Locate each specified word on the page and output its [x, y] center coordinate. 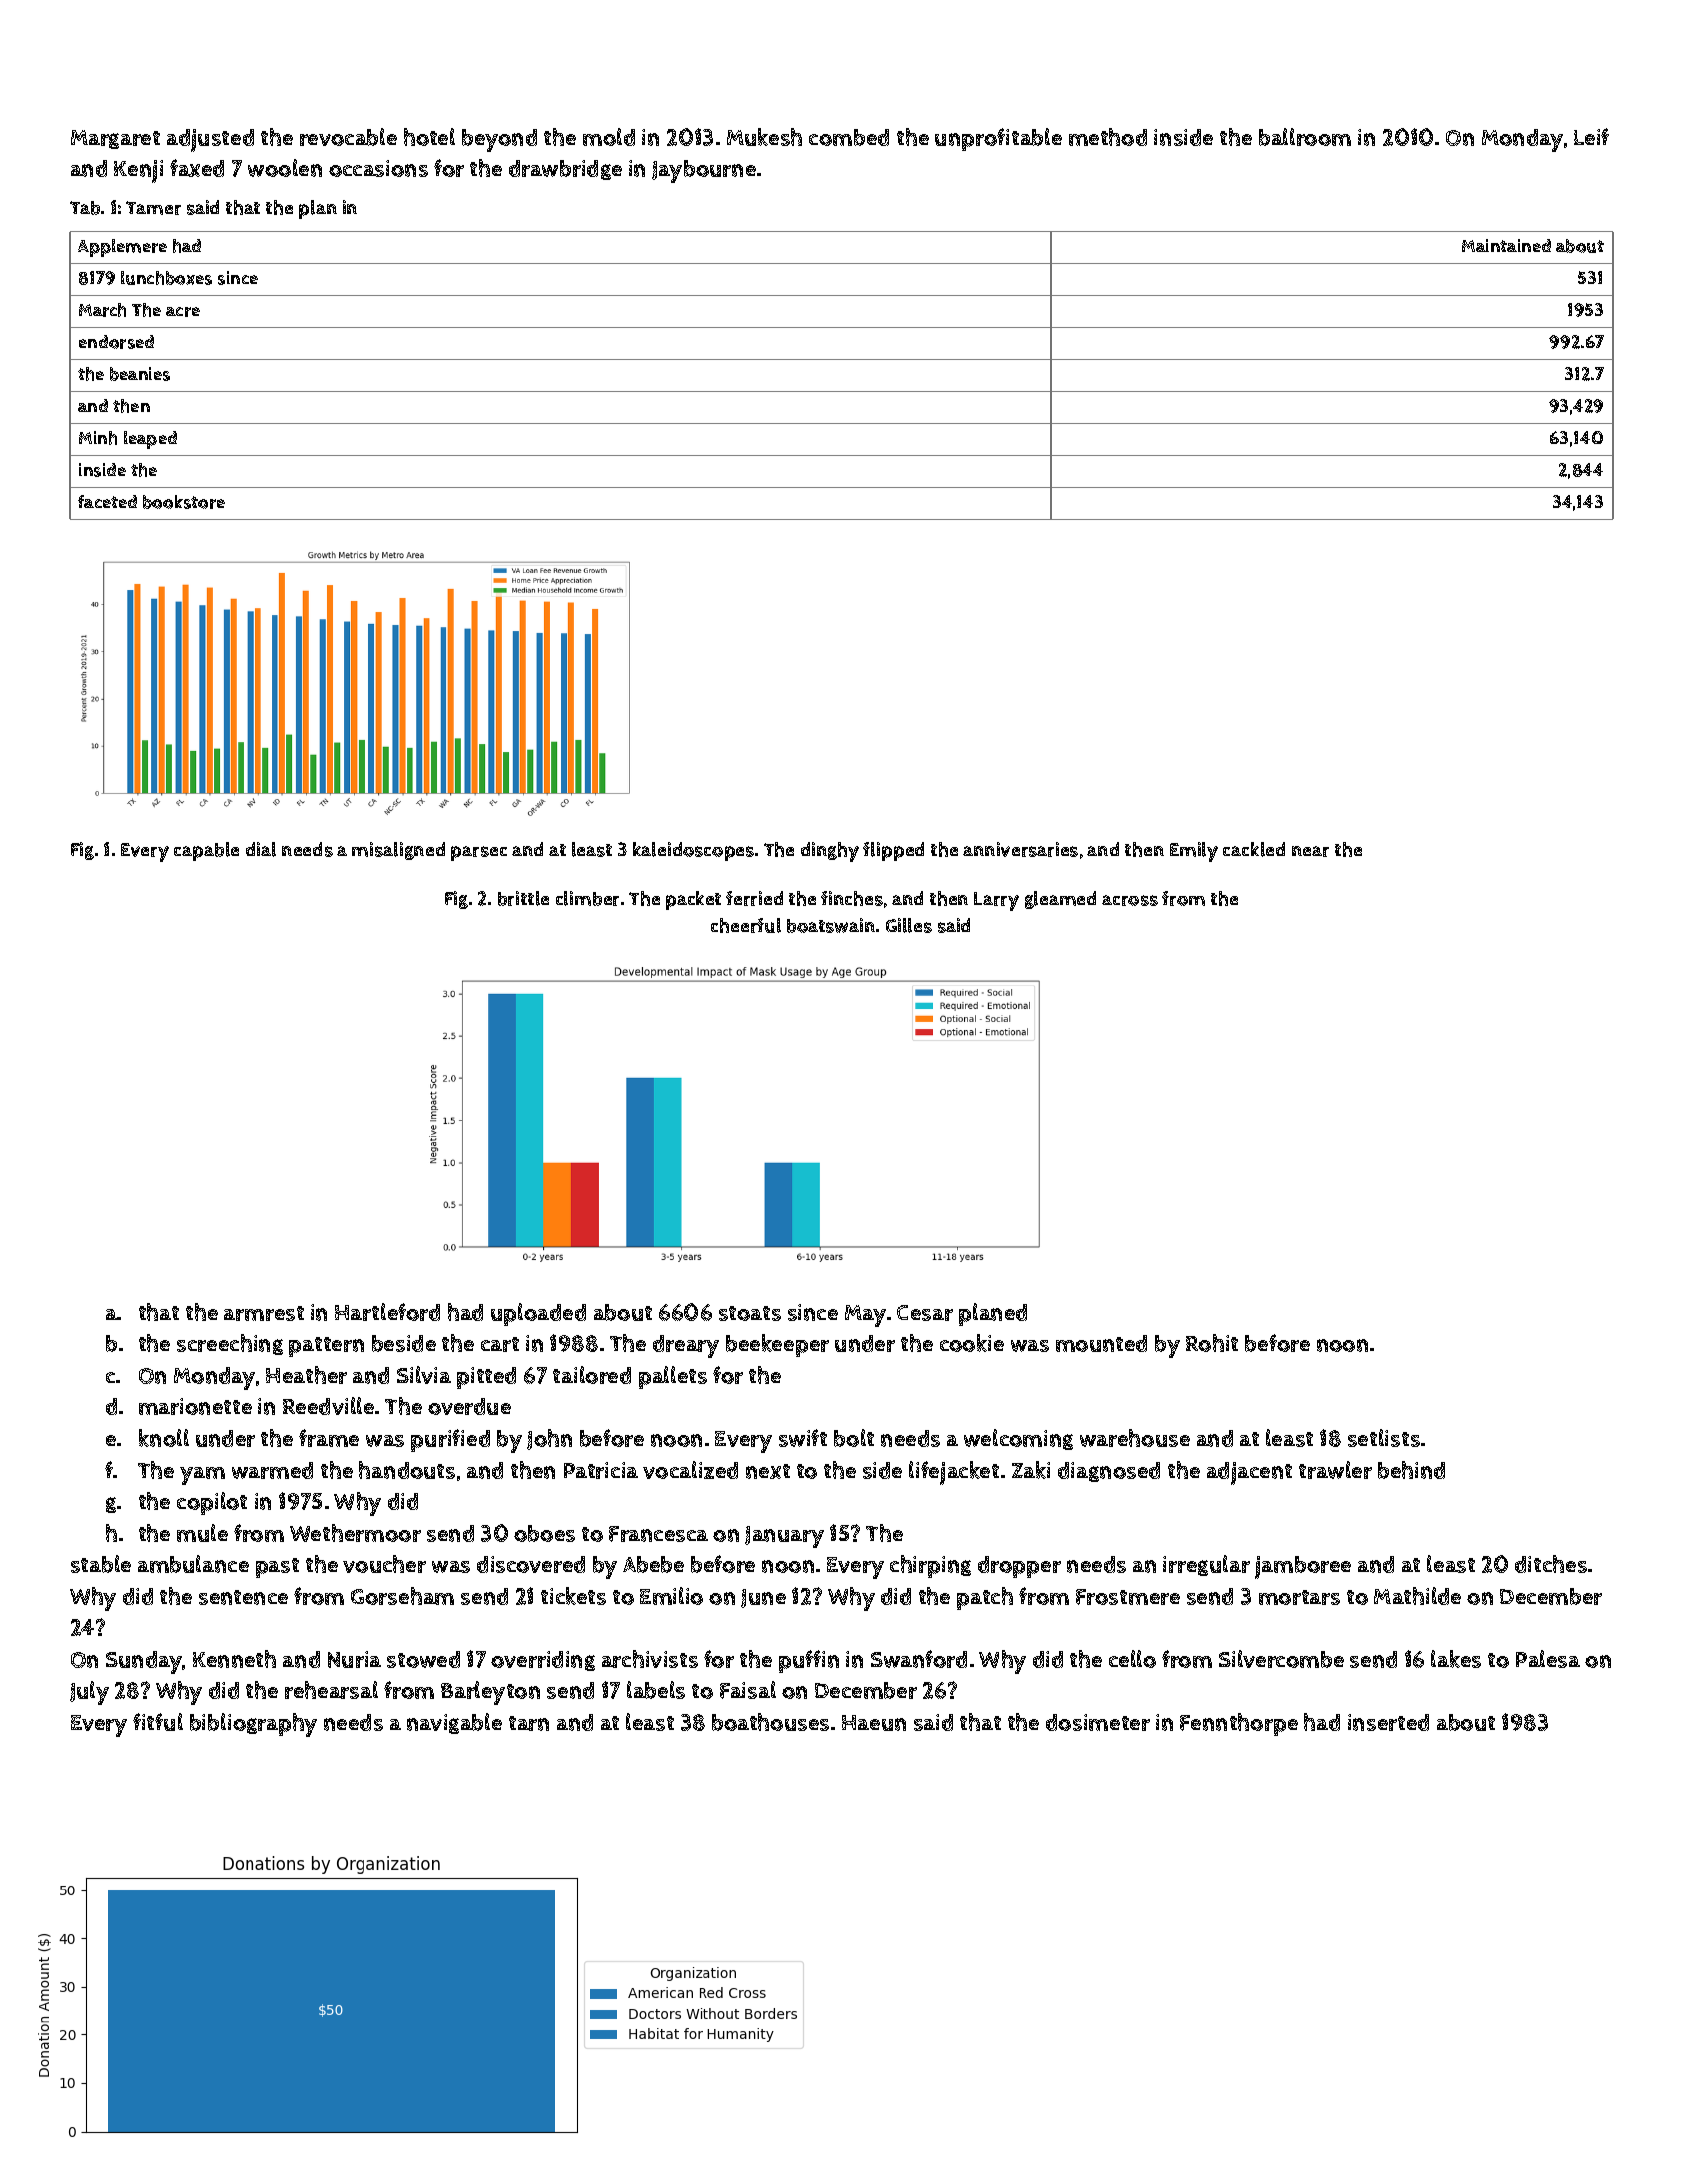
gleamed [1060, 900]
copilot [212, 1503]
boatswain [831, 925]
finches [852, 898]
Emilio [671, 1596]
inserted [1388, 1722]
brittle [523, 898]
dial [261, 849]
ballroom [1305, 137]
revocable [348, 137]
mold [609, 137]
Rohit [1212, 1343]
